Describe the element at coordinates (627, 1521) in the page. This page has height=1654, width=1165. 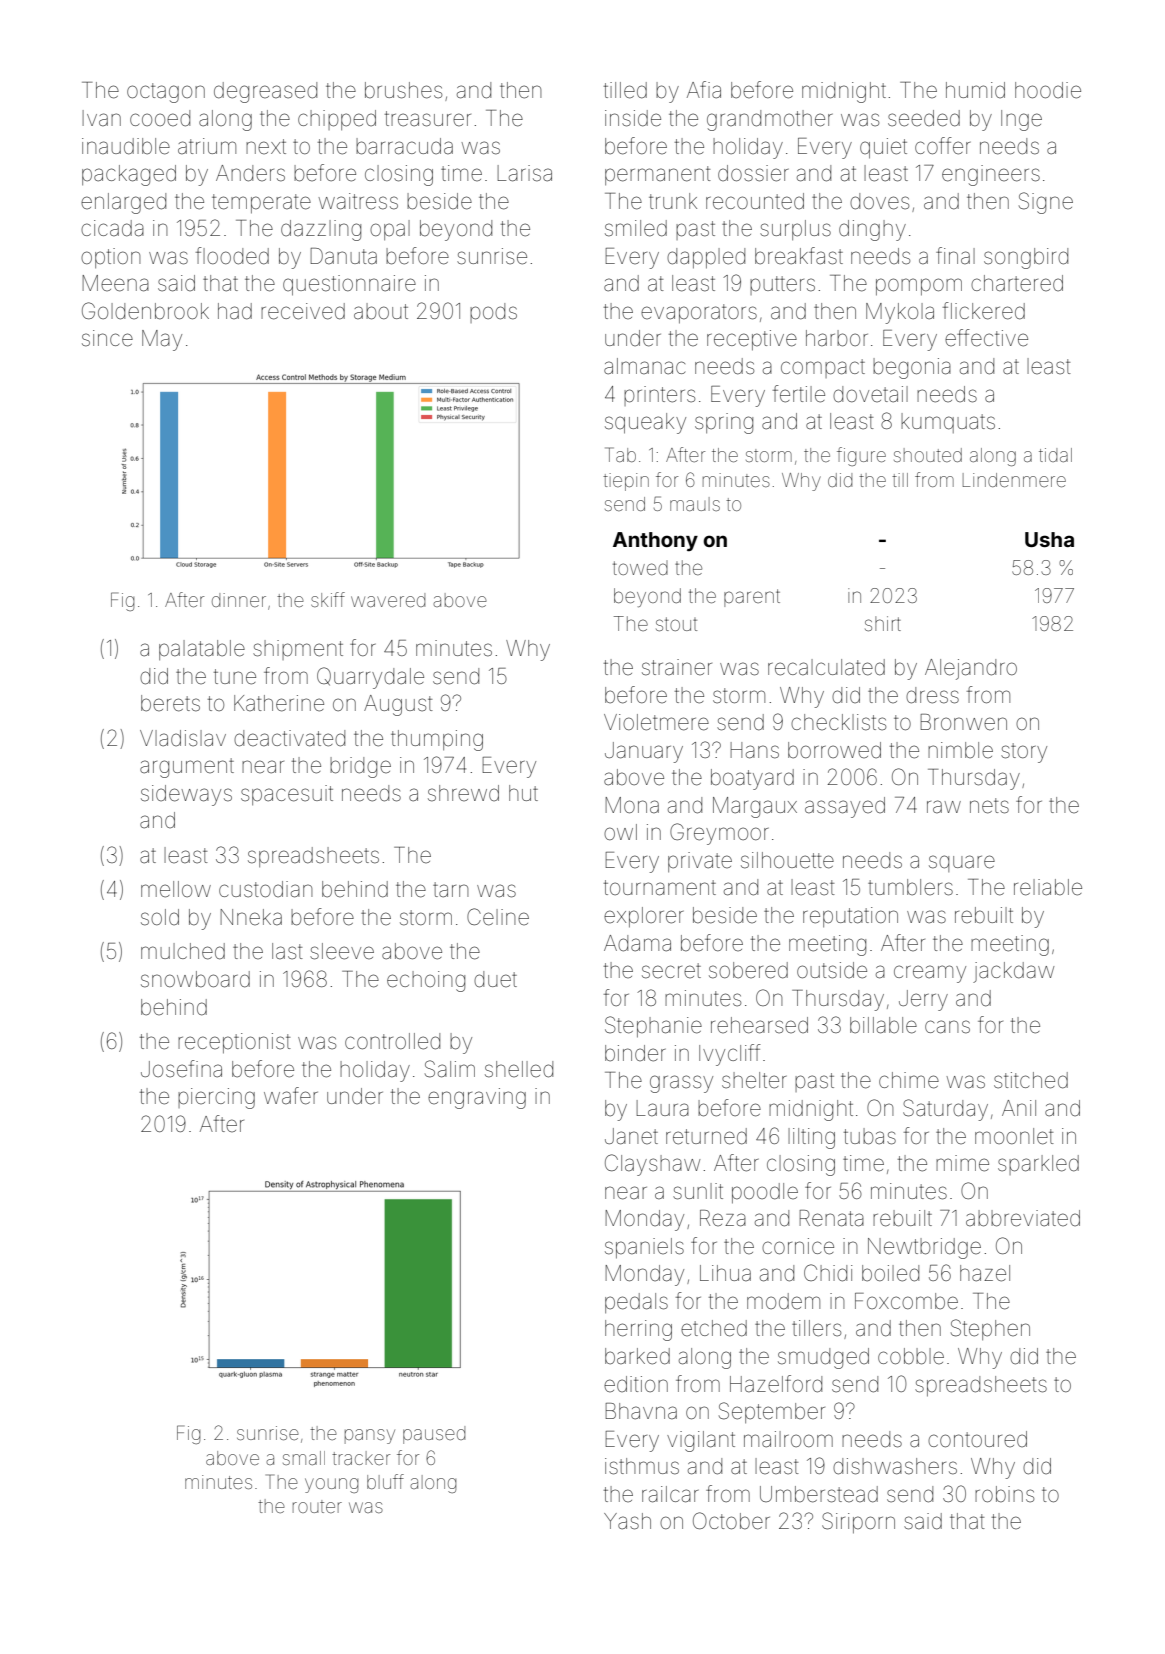
I see `Yash` at that location.
